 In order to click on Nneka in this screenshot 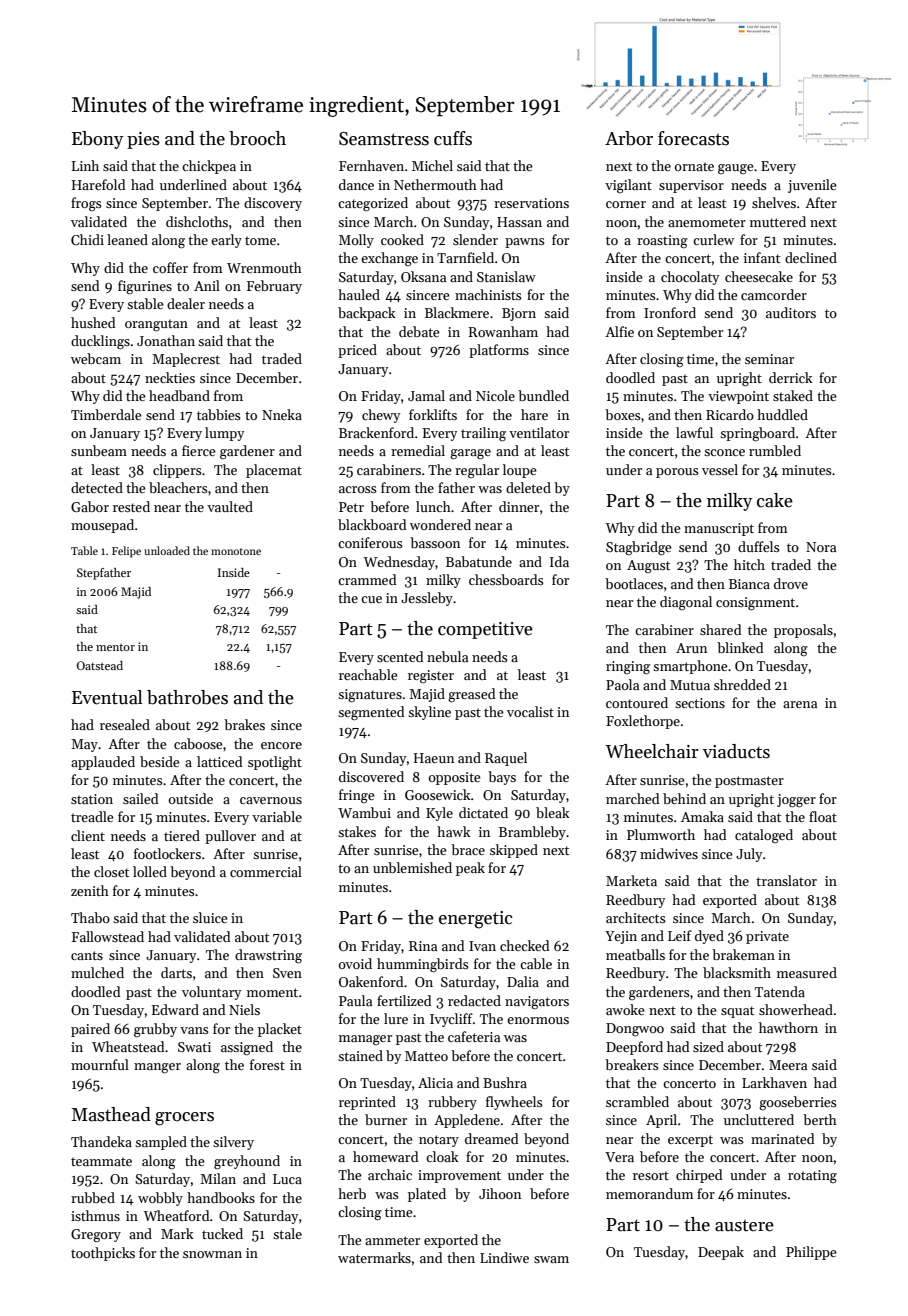, I will do `click(282, 414)`.
